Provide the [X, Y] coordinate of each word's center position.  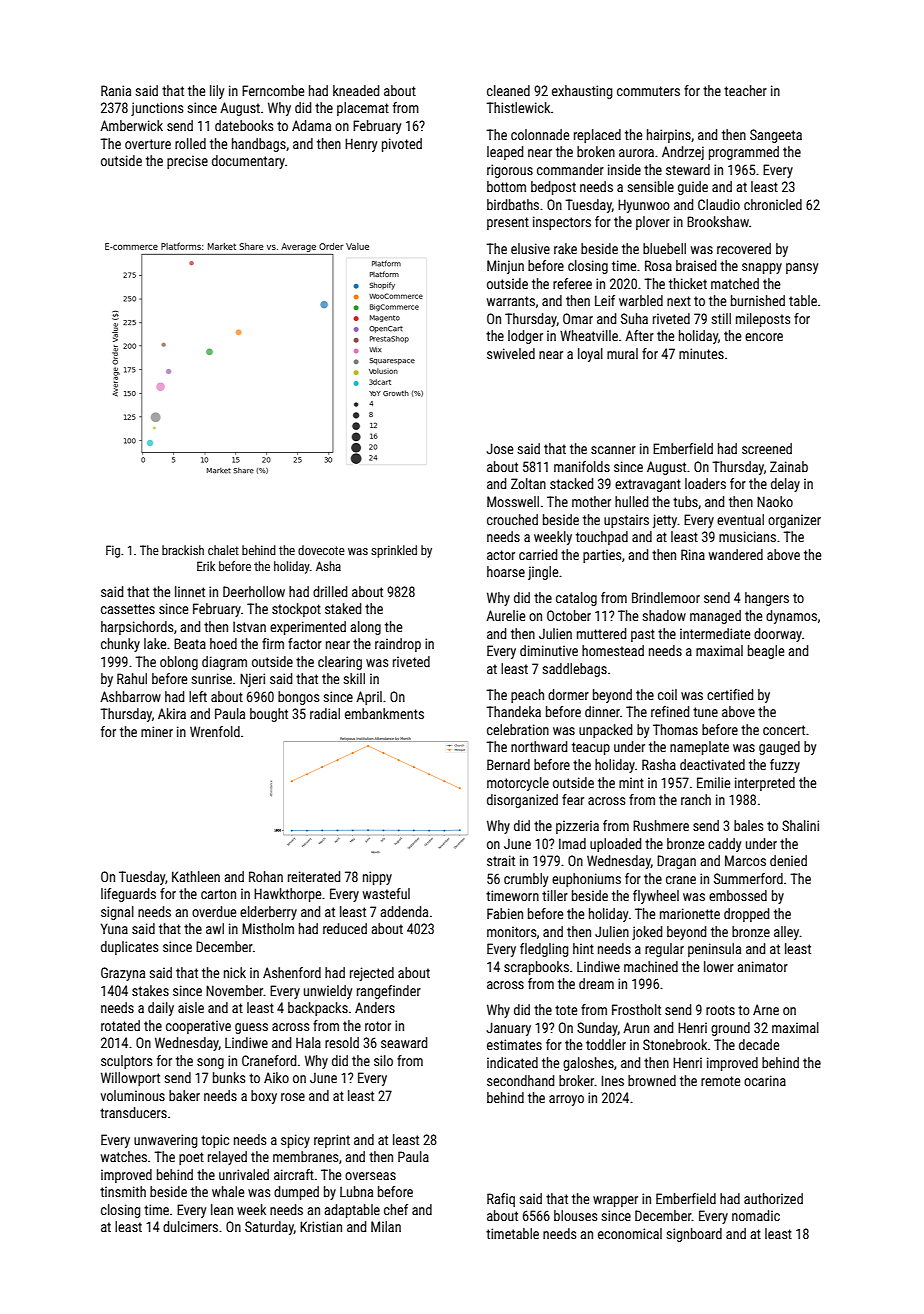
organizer [794, 521]
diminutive [549, 650]
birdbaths [513, 204]
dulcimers [190, 1226]
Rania [116, 90]
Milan [386, 1226]
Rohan [266, 876]
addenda [404, 911]
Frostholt [636, 1009]
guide [693, 188]
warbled [641, 300]
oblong [179, 663]
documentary [248, 162]
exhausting [582, 92]
